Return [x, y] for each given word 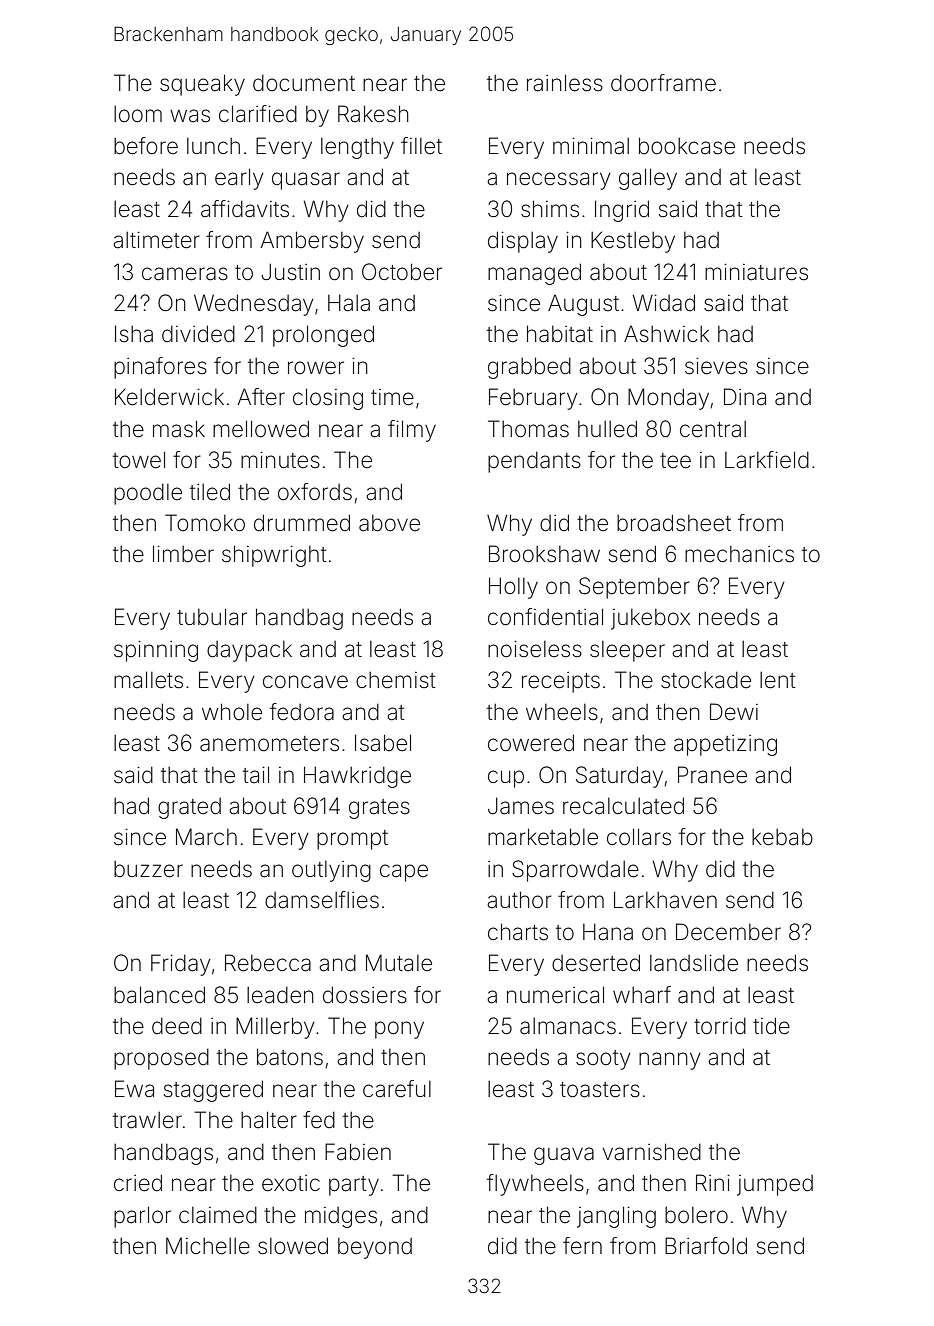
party [354, 1186]
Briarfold [706, 1246]
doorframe [663, 83]
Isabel [383, 743]
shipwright [274, 556]
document [304, 83]
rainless [565, 83]
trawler [147, 1120]
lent [777, 680]
